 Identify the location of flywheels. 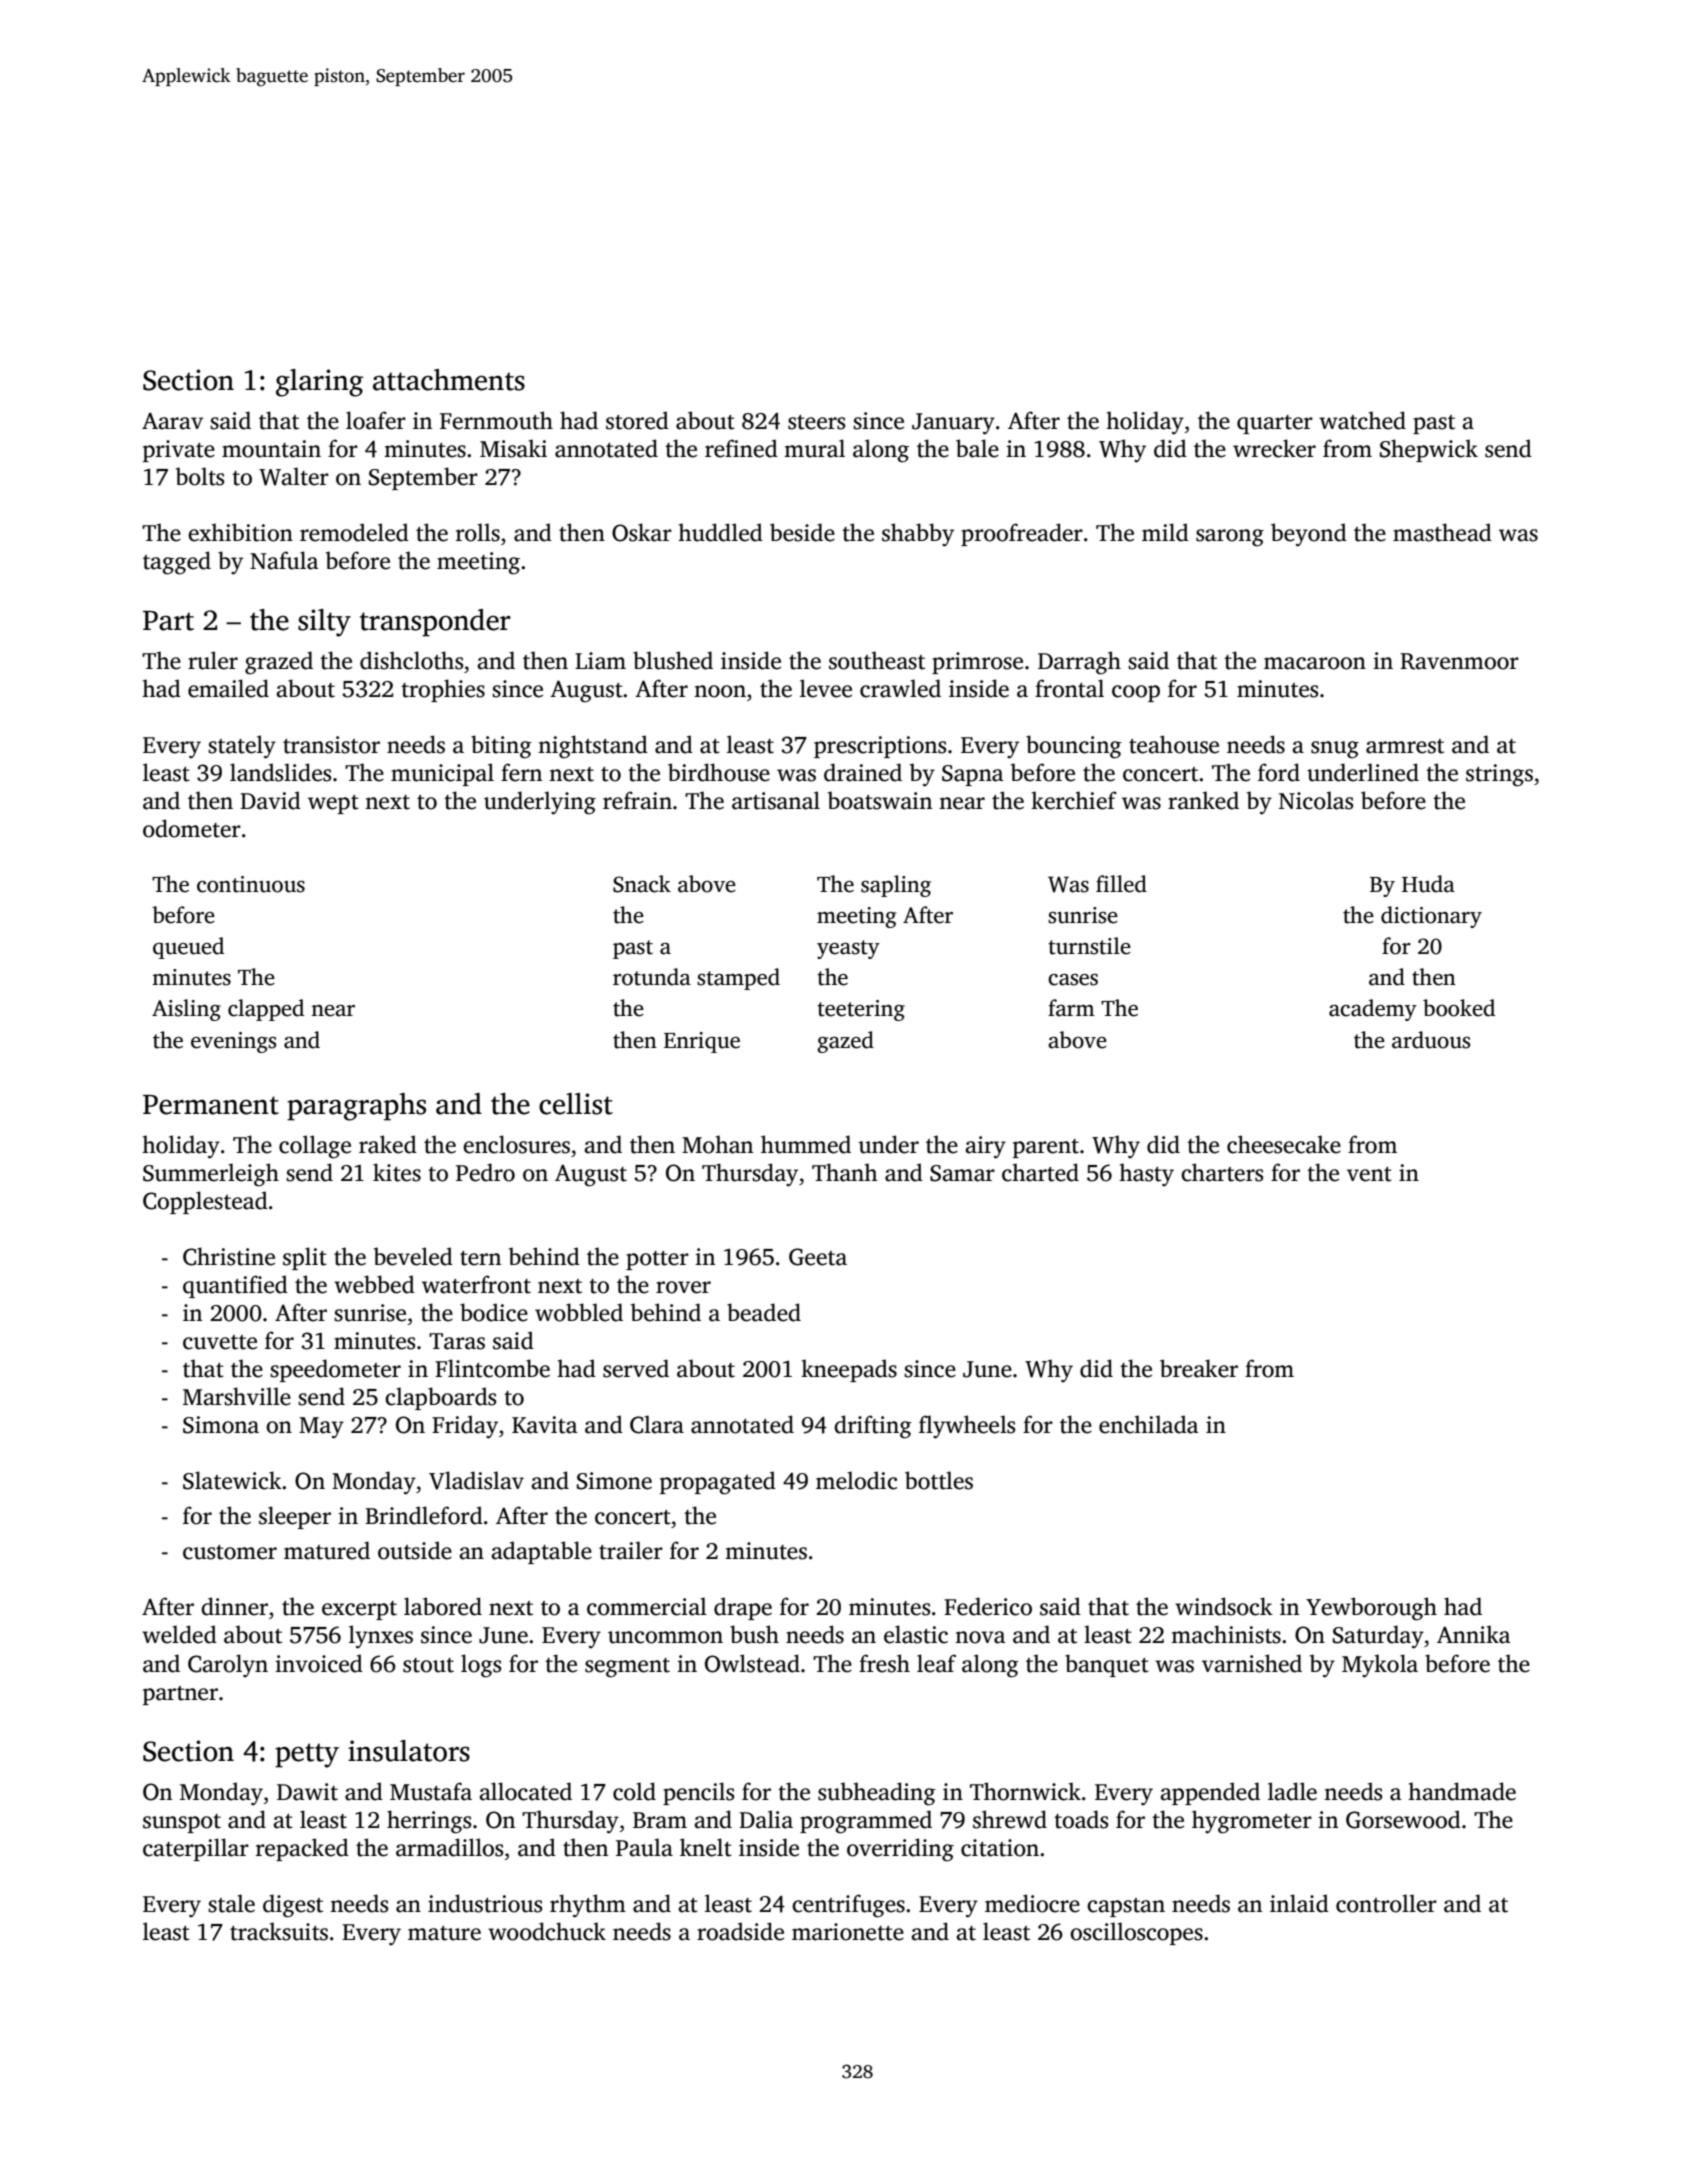
(967, 1427).
